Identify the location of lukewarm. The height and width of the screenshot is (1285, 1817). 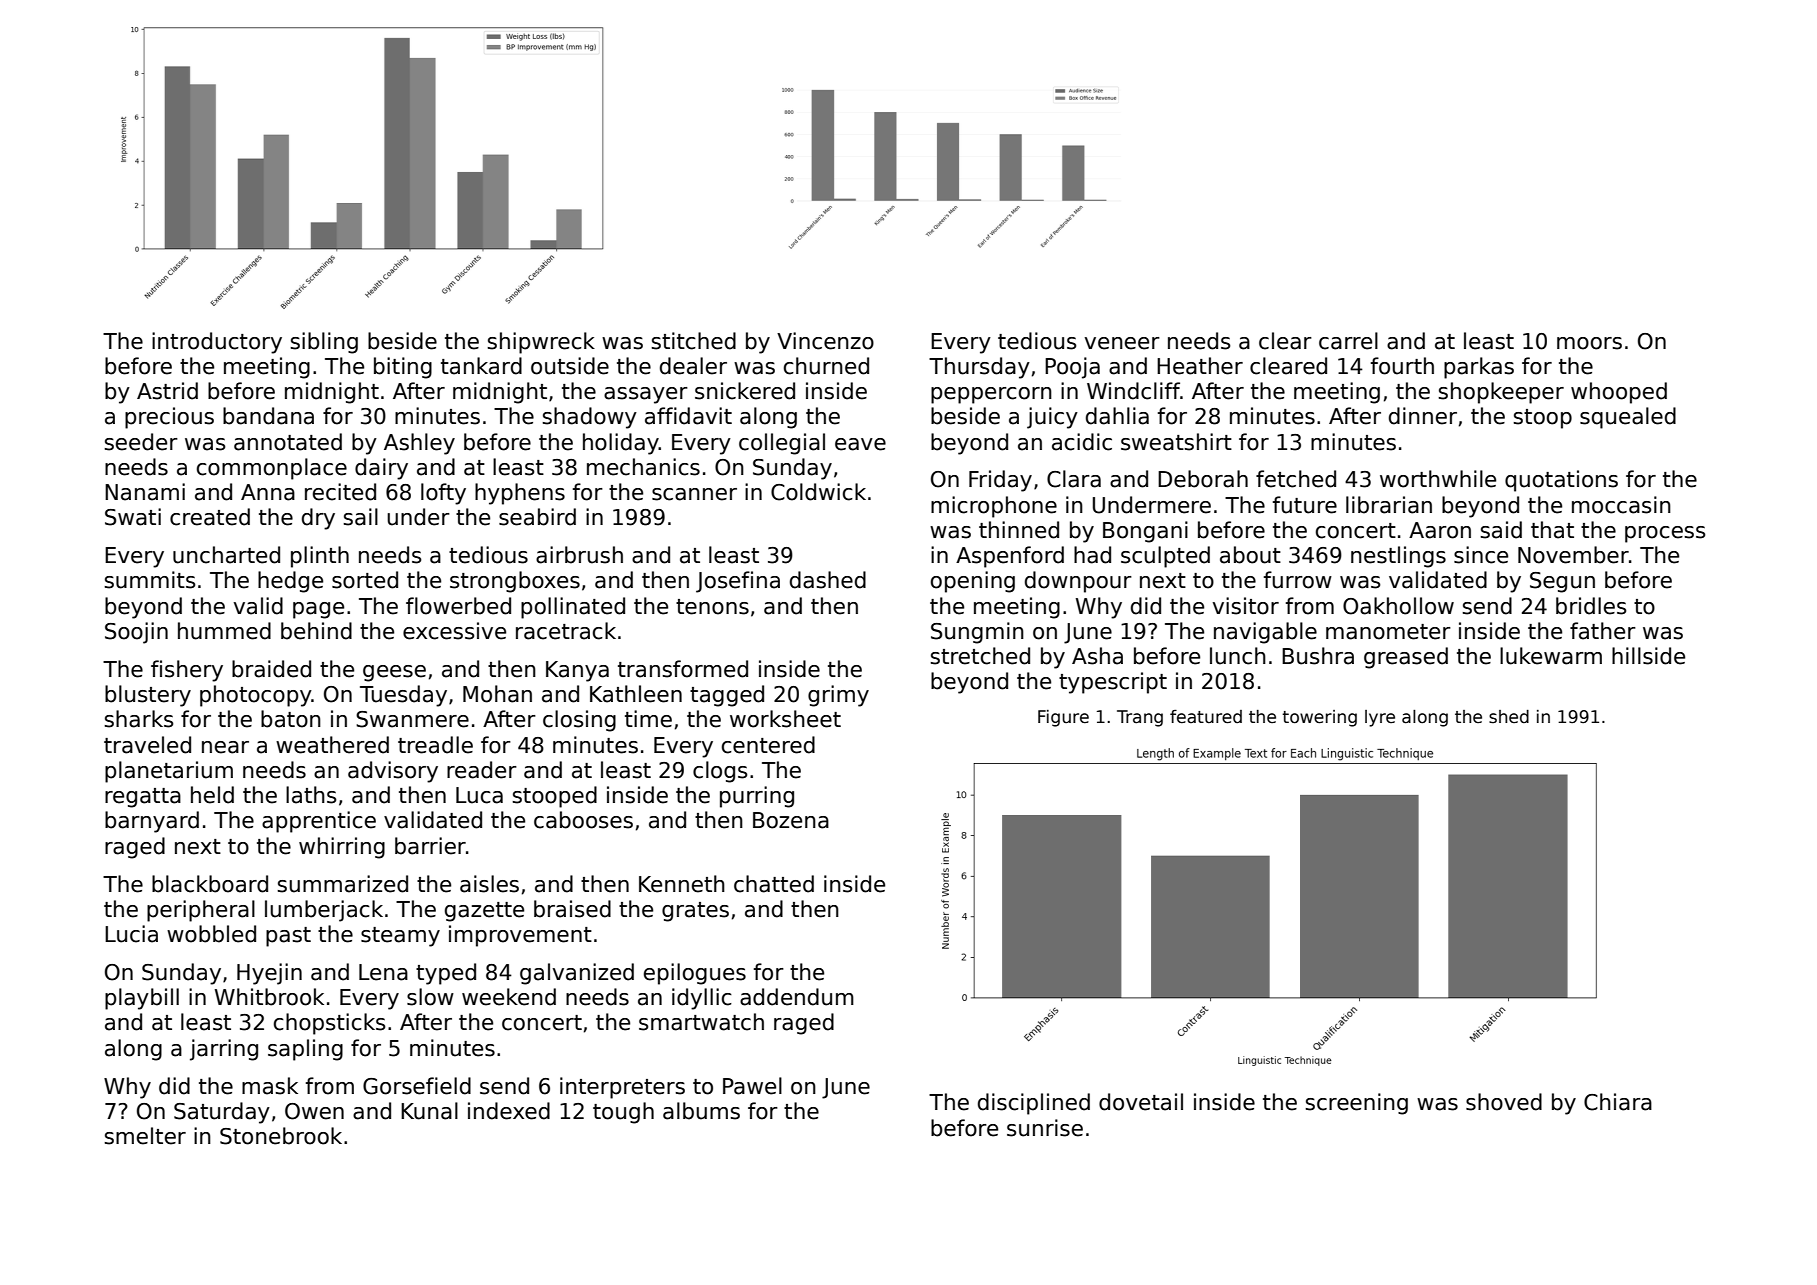
(1551, 656).
